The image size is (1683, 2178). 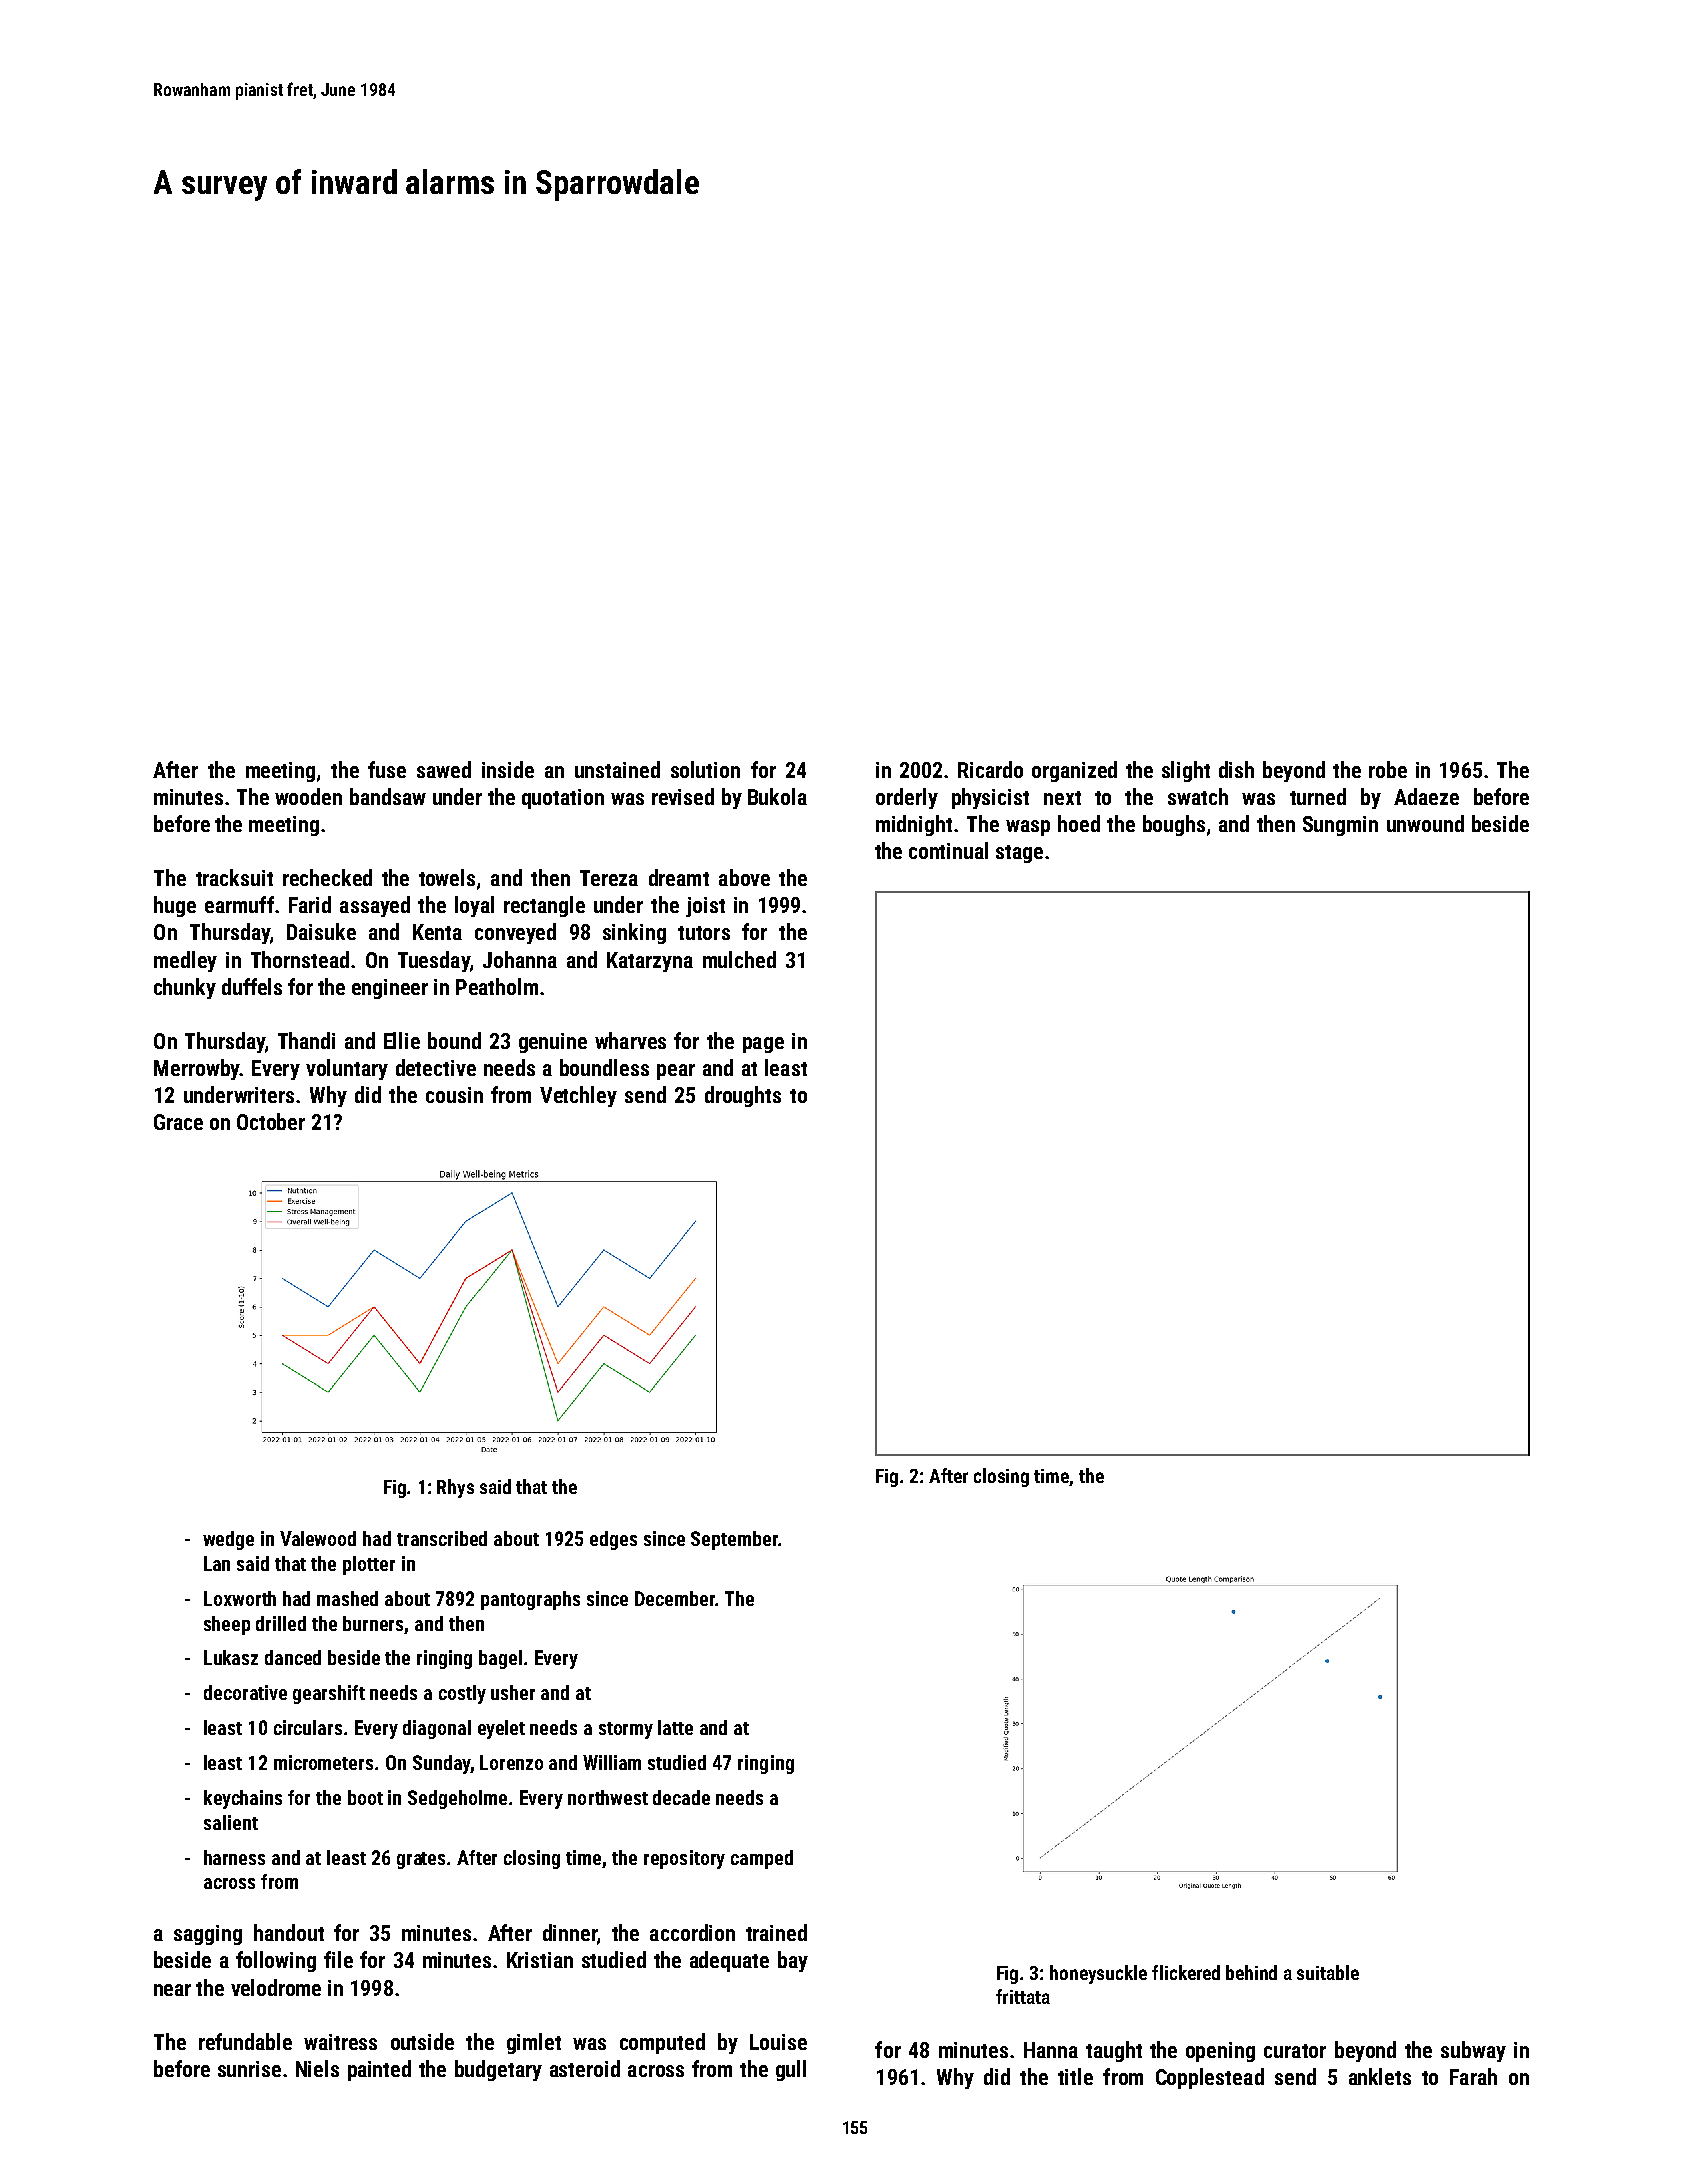 What do you see at coordinates (178, 1122) in the screenshot?
I see `Grace` at bounding box center [178, 1122].
